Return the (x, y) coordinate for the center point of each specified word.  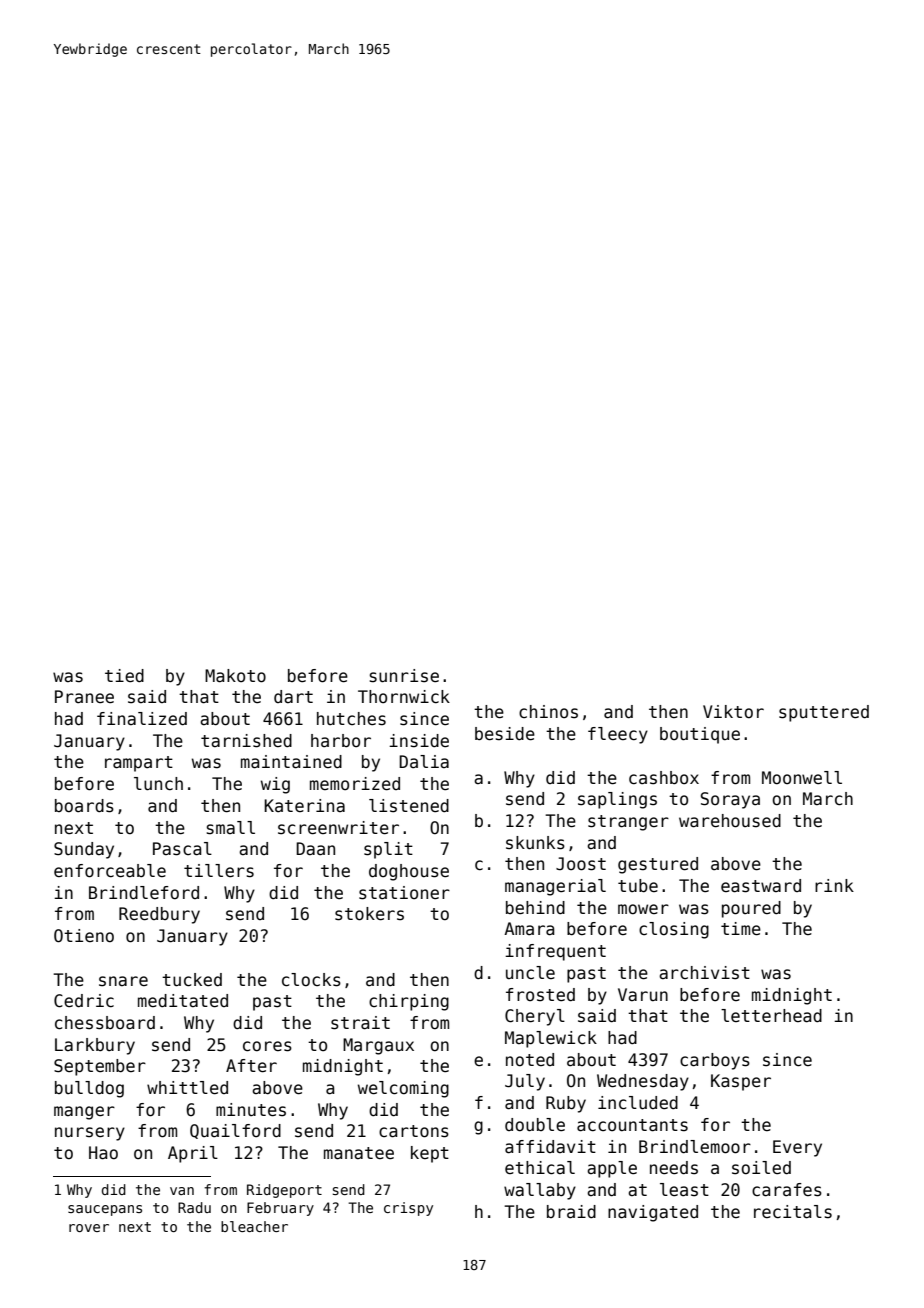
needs (674, 1168)
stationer (404, 893)
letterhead (771, 1016)
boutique (700, 735)
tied (124, 676)
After (251, 1066)
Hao (103, 1153)
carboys (715, 1061)
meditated (183, 1001)
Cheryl (535, 1017)
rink (834, 885)
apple (612, 1169)
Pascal (182, 849)
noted (530, 1060)
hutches (351, 719)
